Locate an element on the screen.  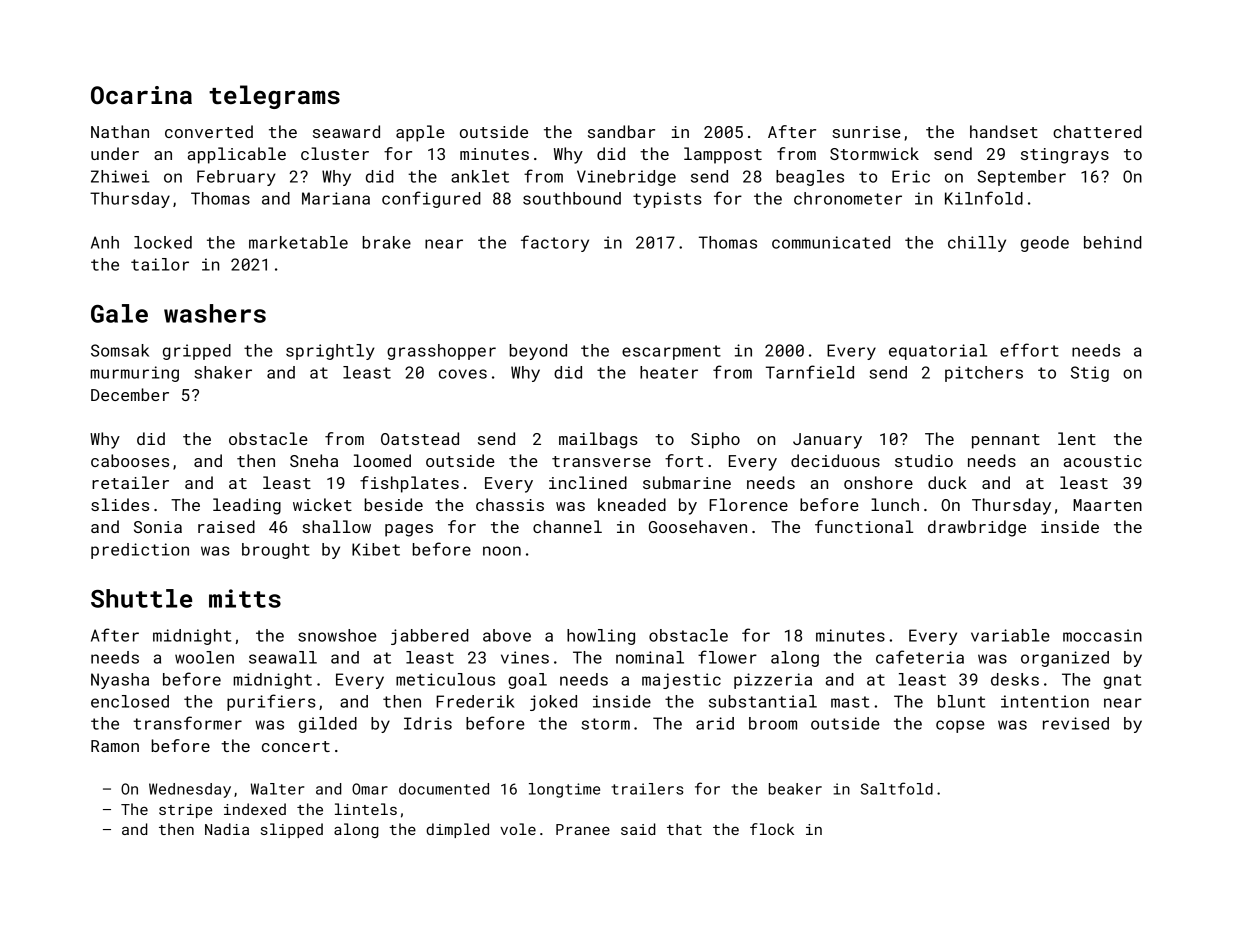
Vinebridge is located at coordinates (626, 178).
